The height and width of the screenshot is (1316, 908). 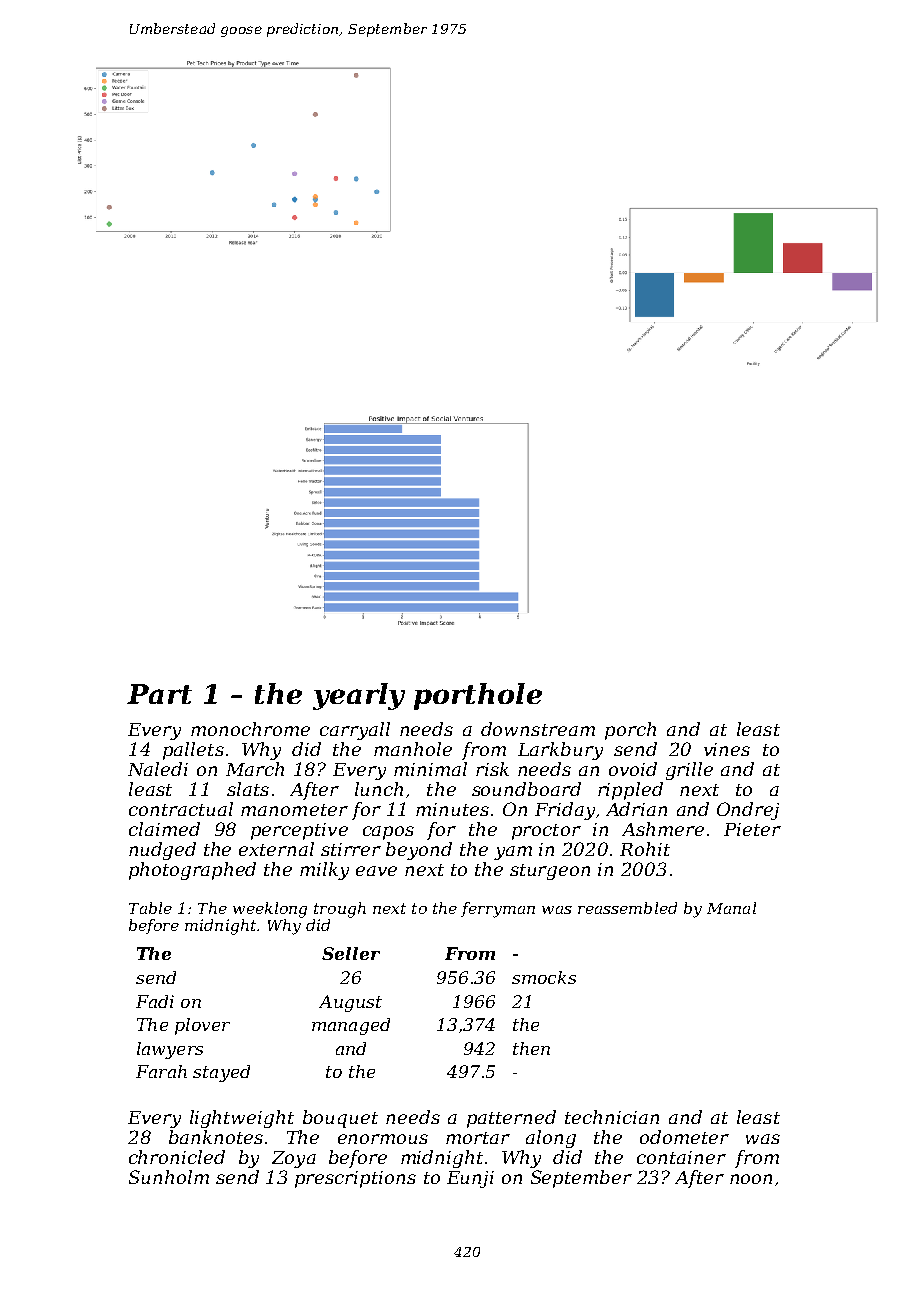 What do you see at coordinates (630, 731) in the screenshot?
I see `porch` at bounding box center [630, 731].
